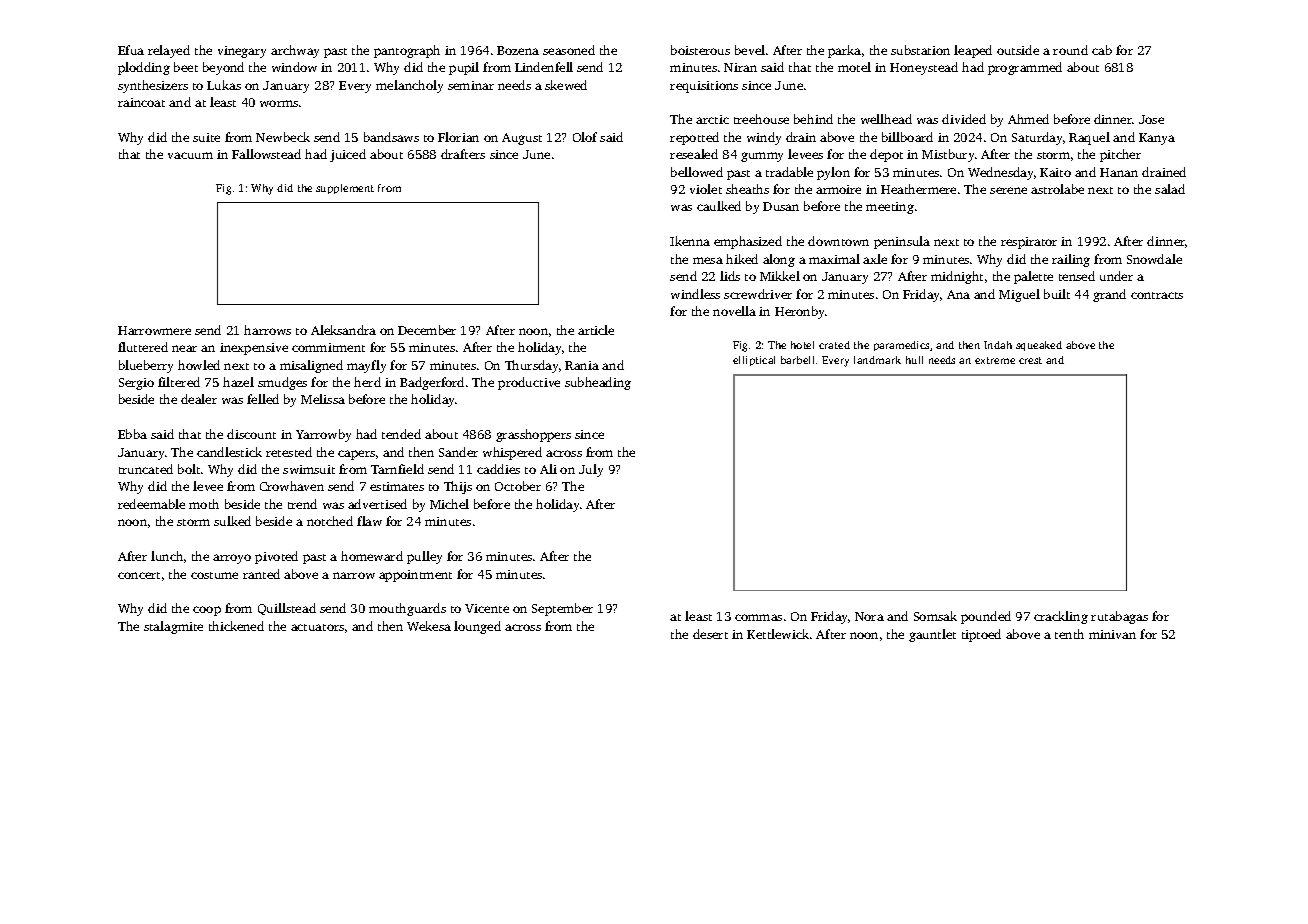  What do you see at coordinates (131, 50) in the page?
I see `Efua` at bounding box center [131, 50].
